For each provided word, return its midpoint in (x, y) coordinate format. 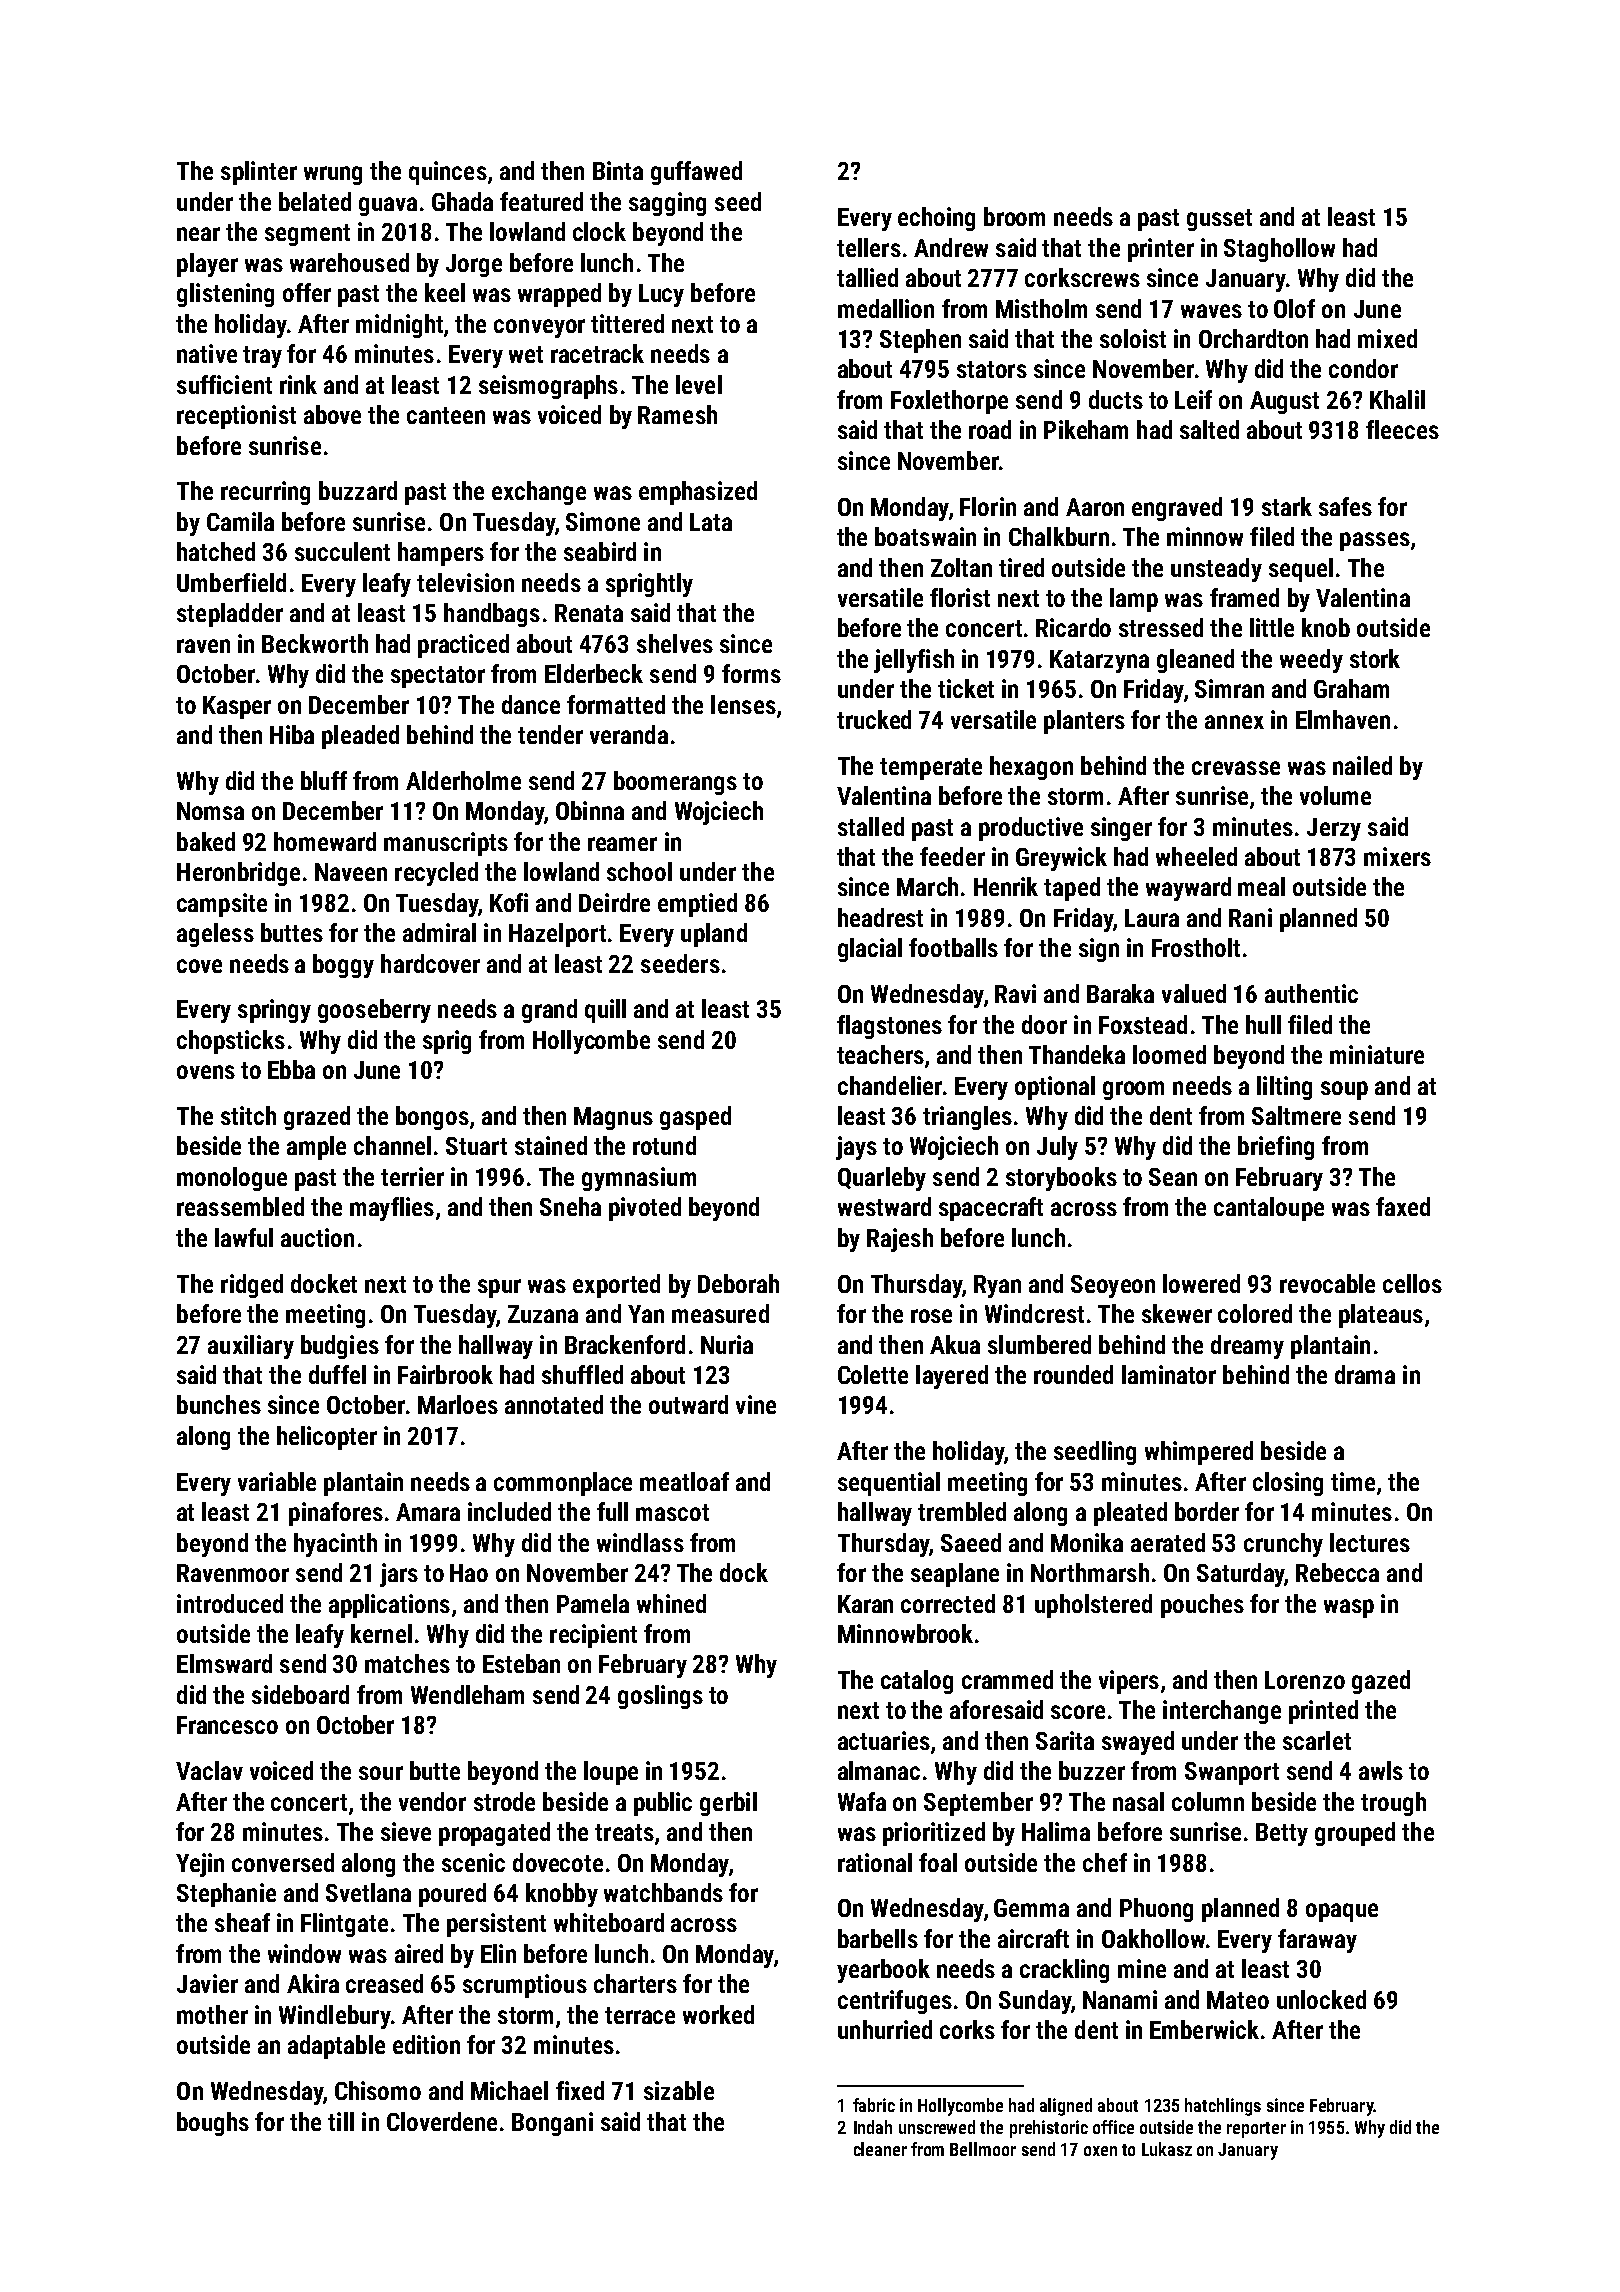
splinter (259, 173)
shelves (675, 643)
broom (1014, 216)
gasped (695, 1118)
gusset (1219, 220)
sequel (1301, 570)
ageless (215, 935)
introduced (230, 1603)
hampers (441, 554)
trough (1393, 1804)
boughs (213, 2124)
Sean (1173, 1177)
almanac (879, 1770)
